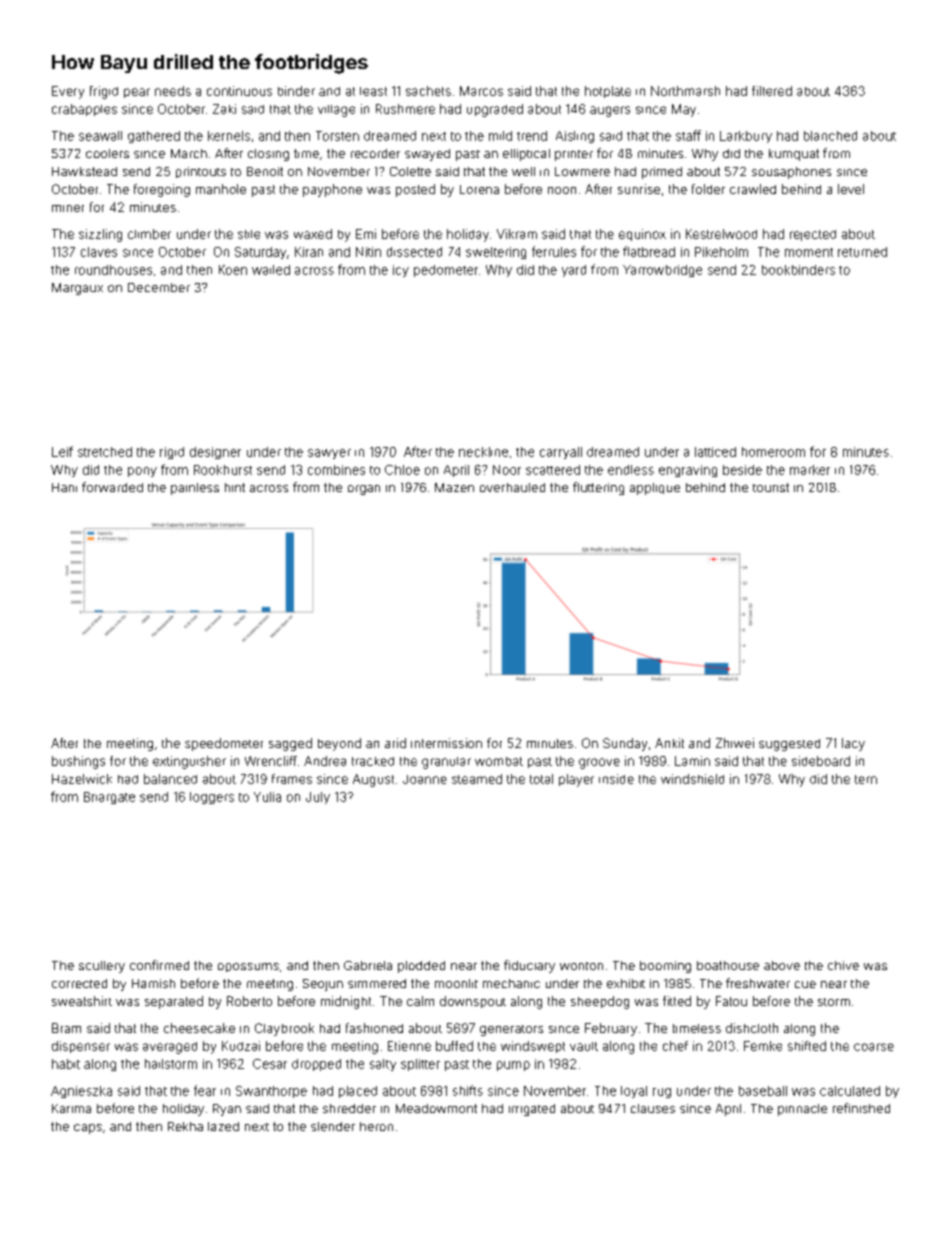 This document has height=1233, width=952. What do you see at coordinates (735, 743) in the document?
I see `Zhiwei` at bounding box center [735, 743].
